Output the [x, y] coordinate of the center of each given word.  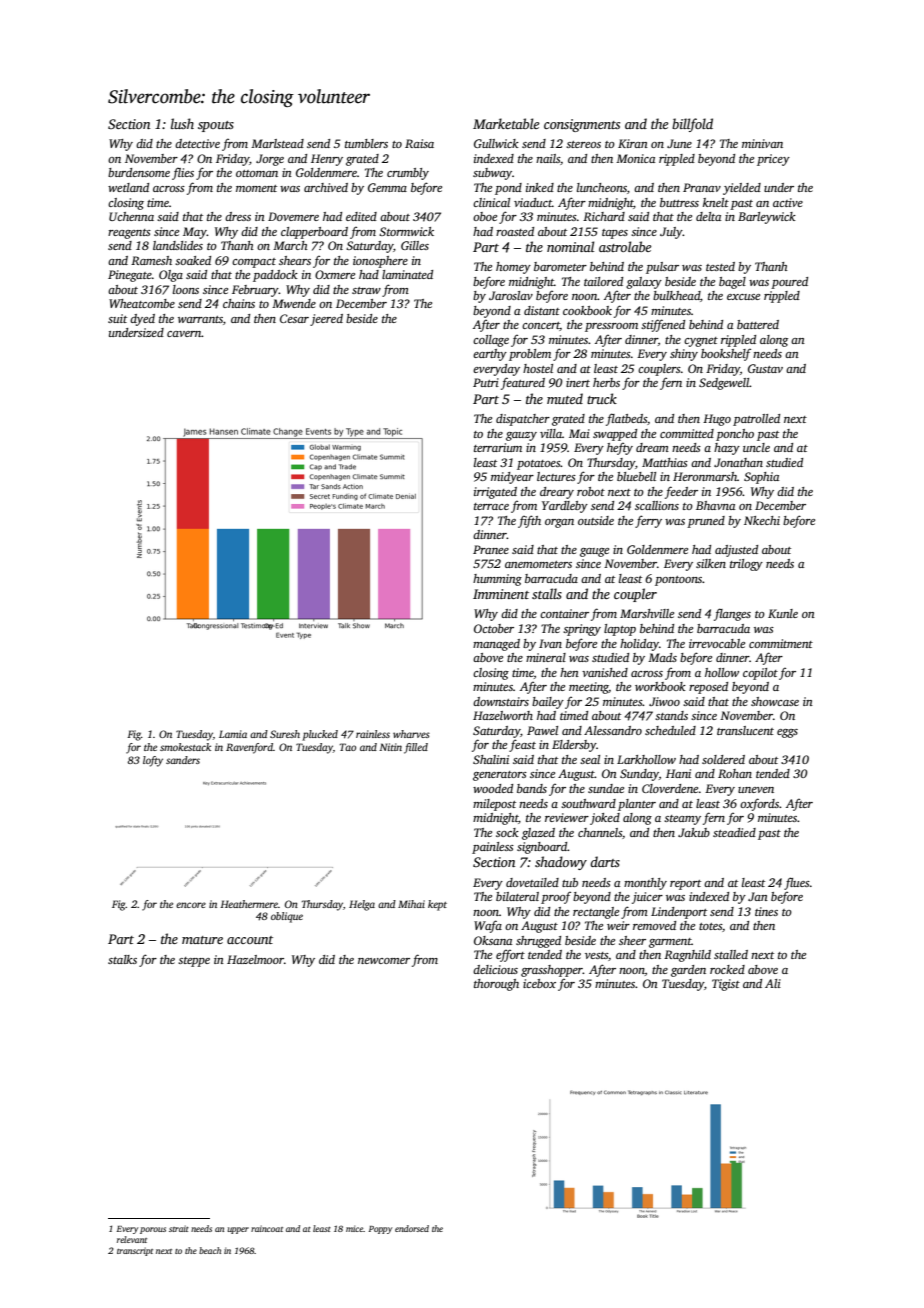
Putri [486, 382]
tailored [603, 281]
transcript [135, 1251]
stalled [731, 954]
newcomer [384, 961]
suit [117, 318]
